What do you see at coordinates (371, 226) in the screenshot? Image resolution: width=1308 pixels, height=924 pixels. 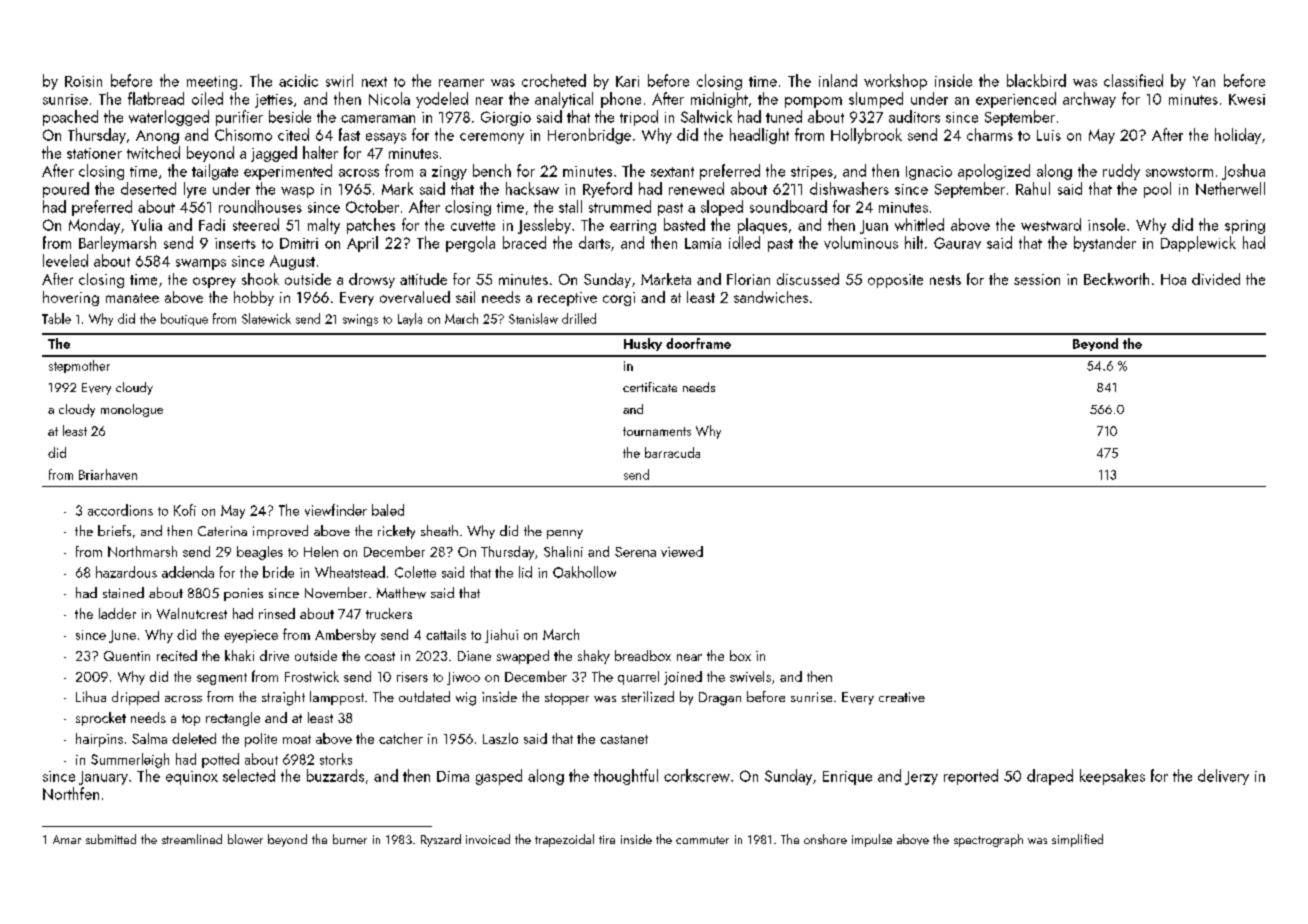 I see `patches` at bounding box center [371, 226].
